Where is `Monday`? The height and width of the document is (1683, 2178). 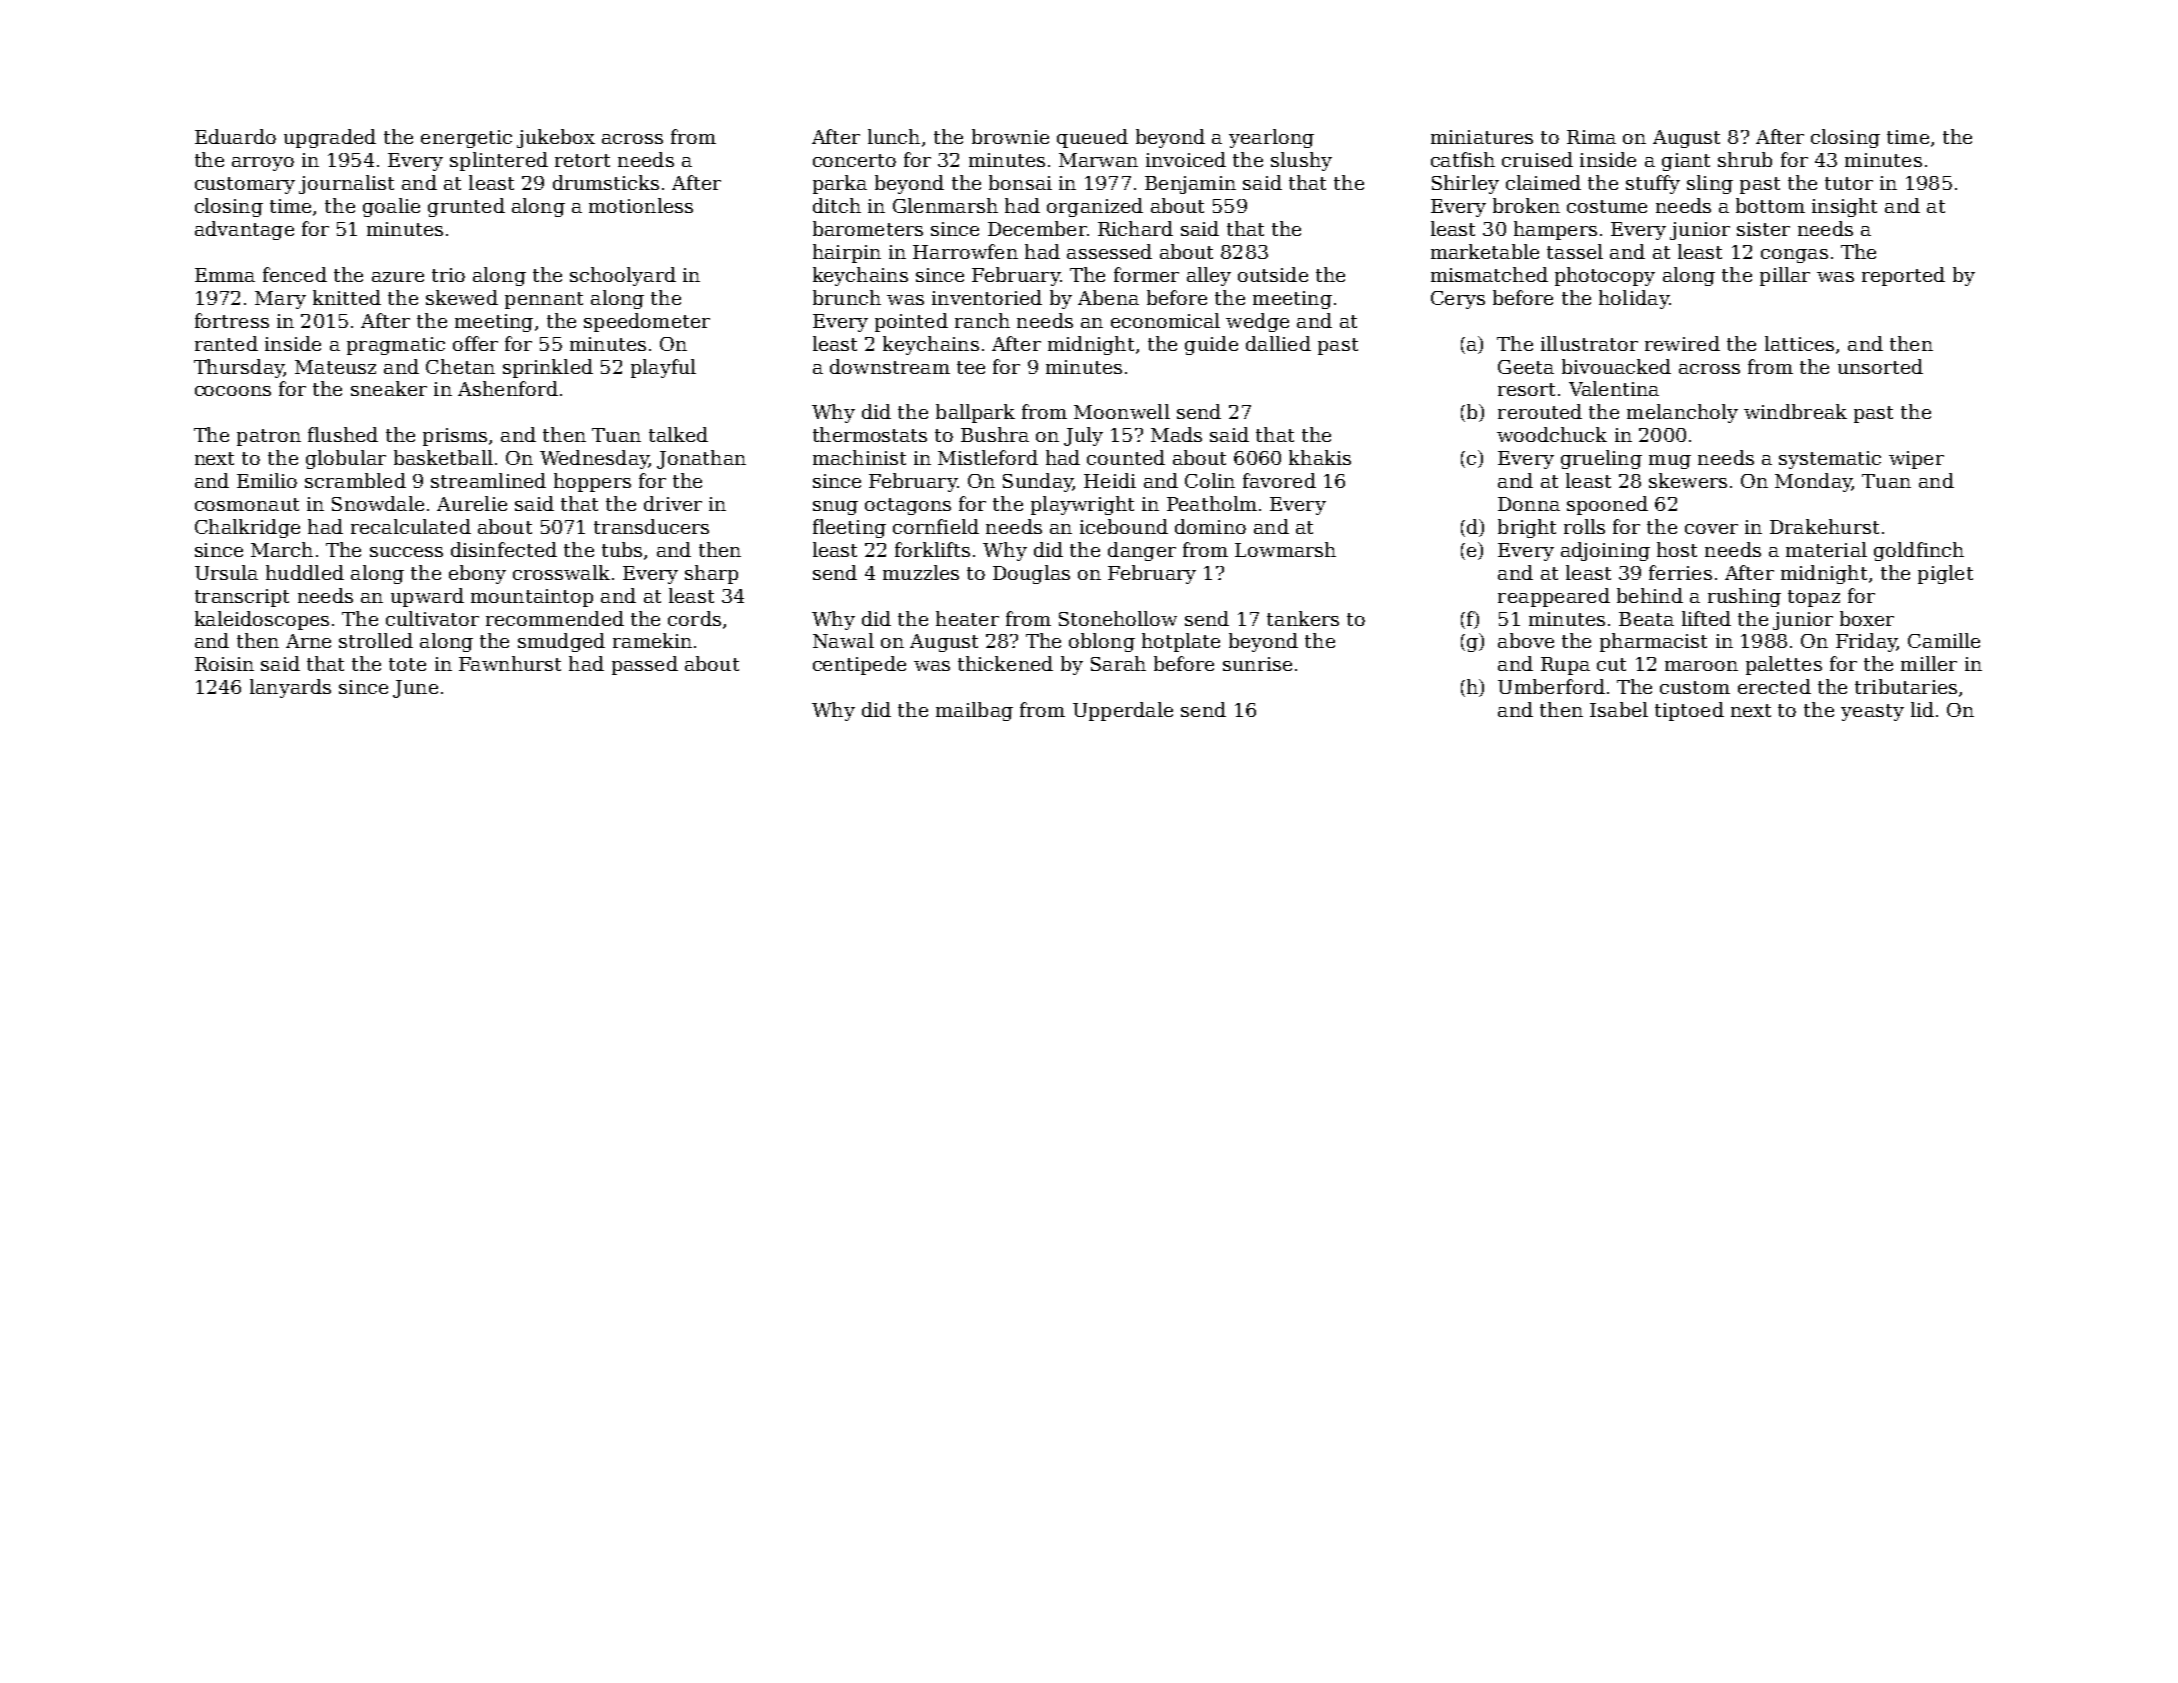
Monday is located at coordinates (1813, 482).
